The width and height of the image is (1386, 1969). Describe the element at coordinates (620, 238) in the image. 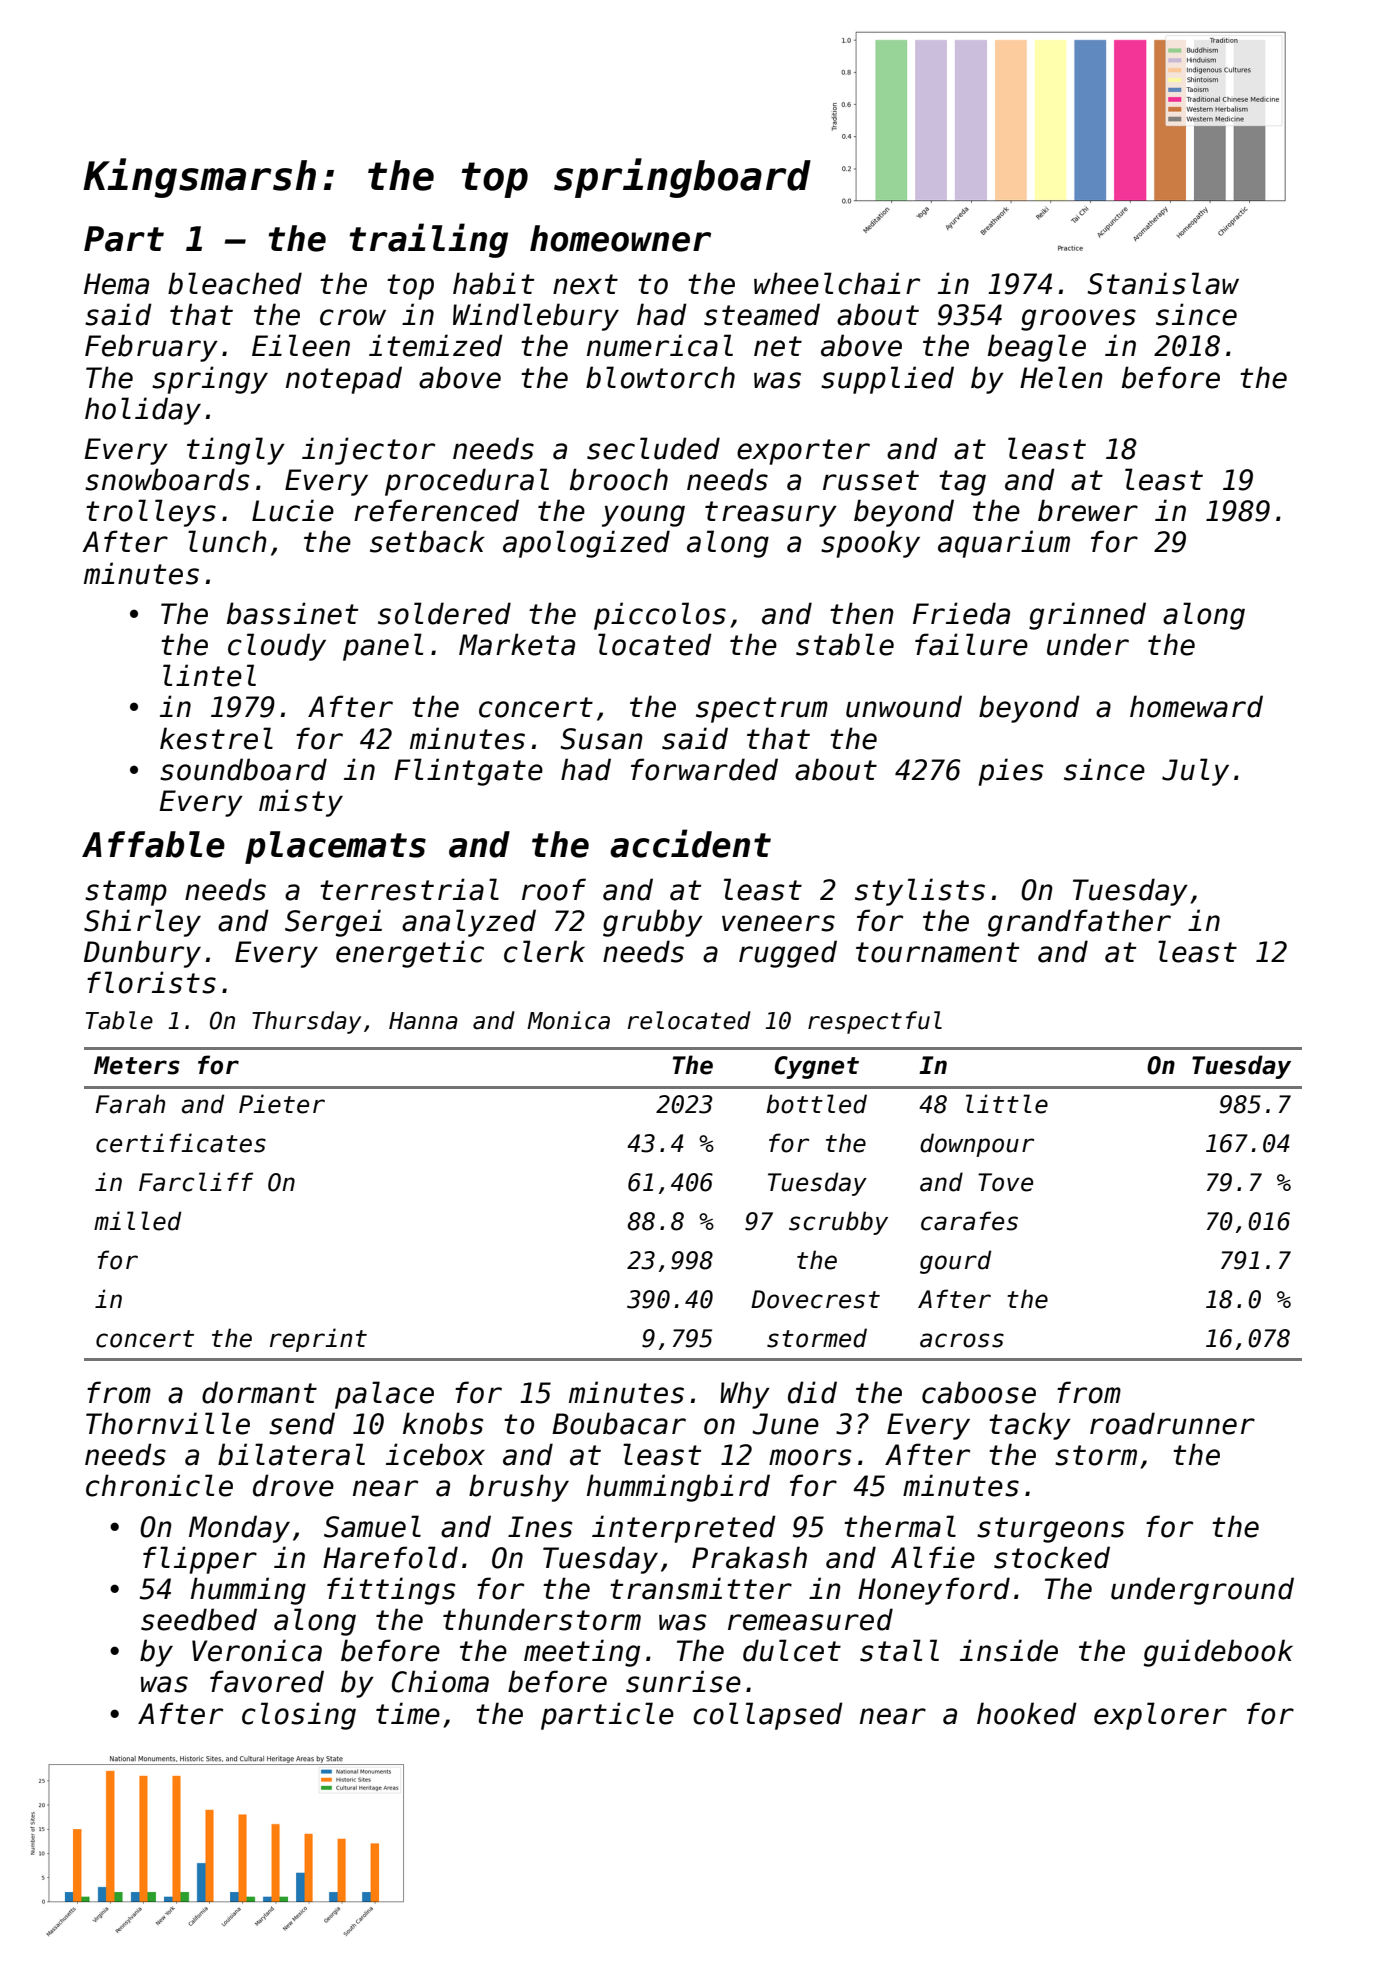

I see `homeowner` at that location.
